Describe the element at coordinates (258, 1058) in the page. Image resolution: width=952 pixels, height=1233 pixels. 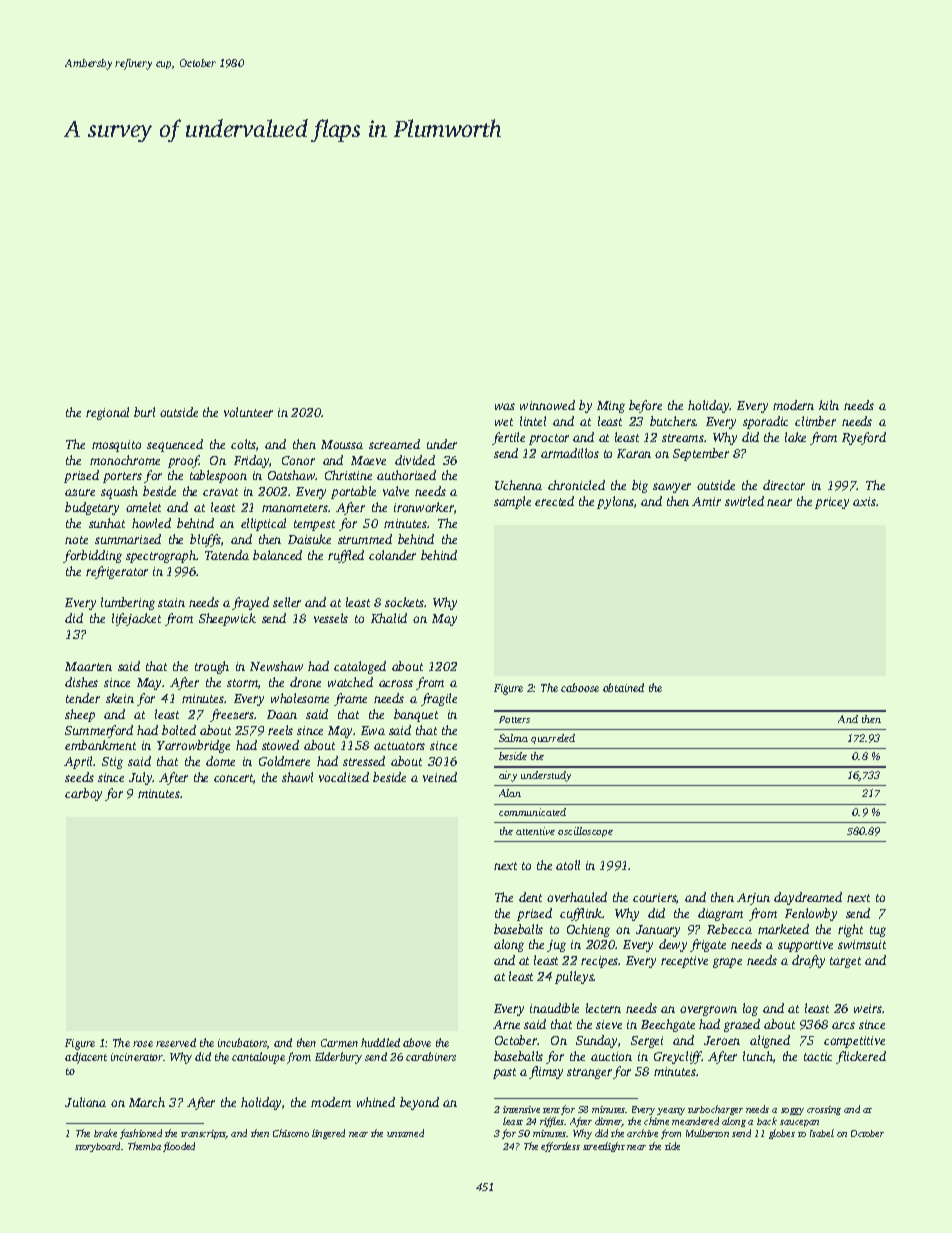
I see `cantaloupe` at that location.
